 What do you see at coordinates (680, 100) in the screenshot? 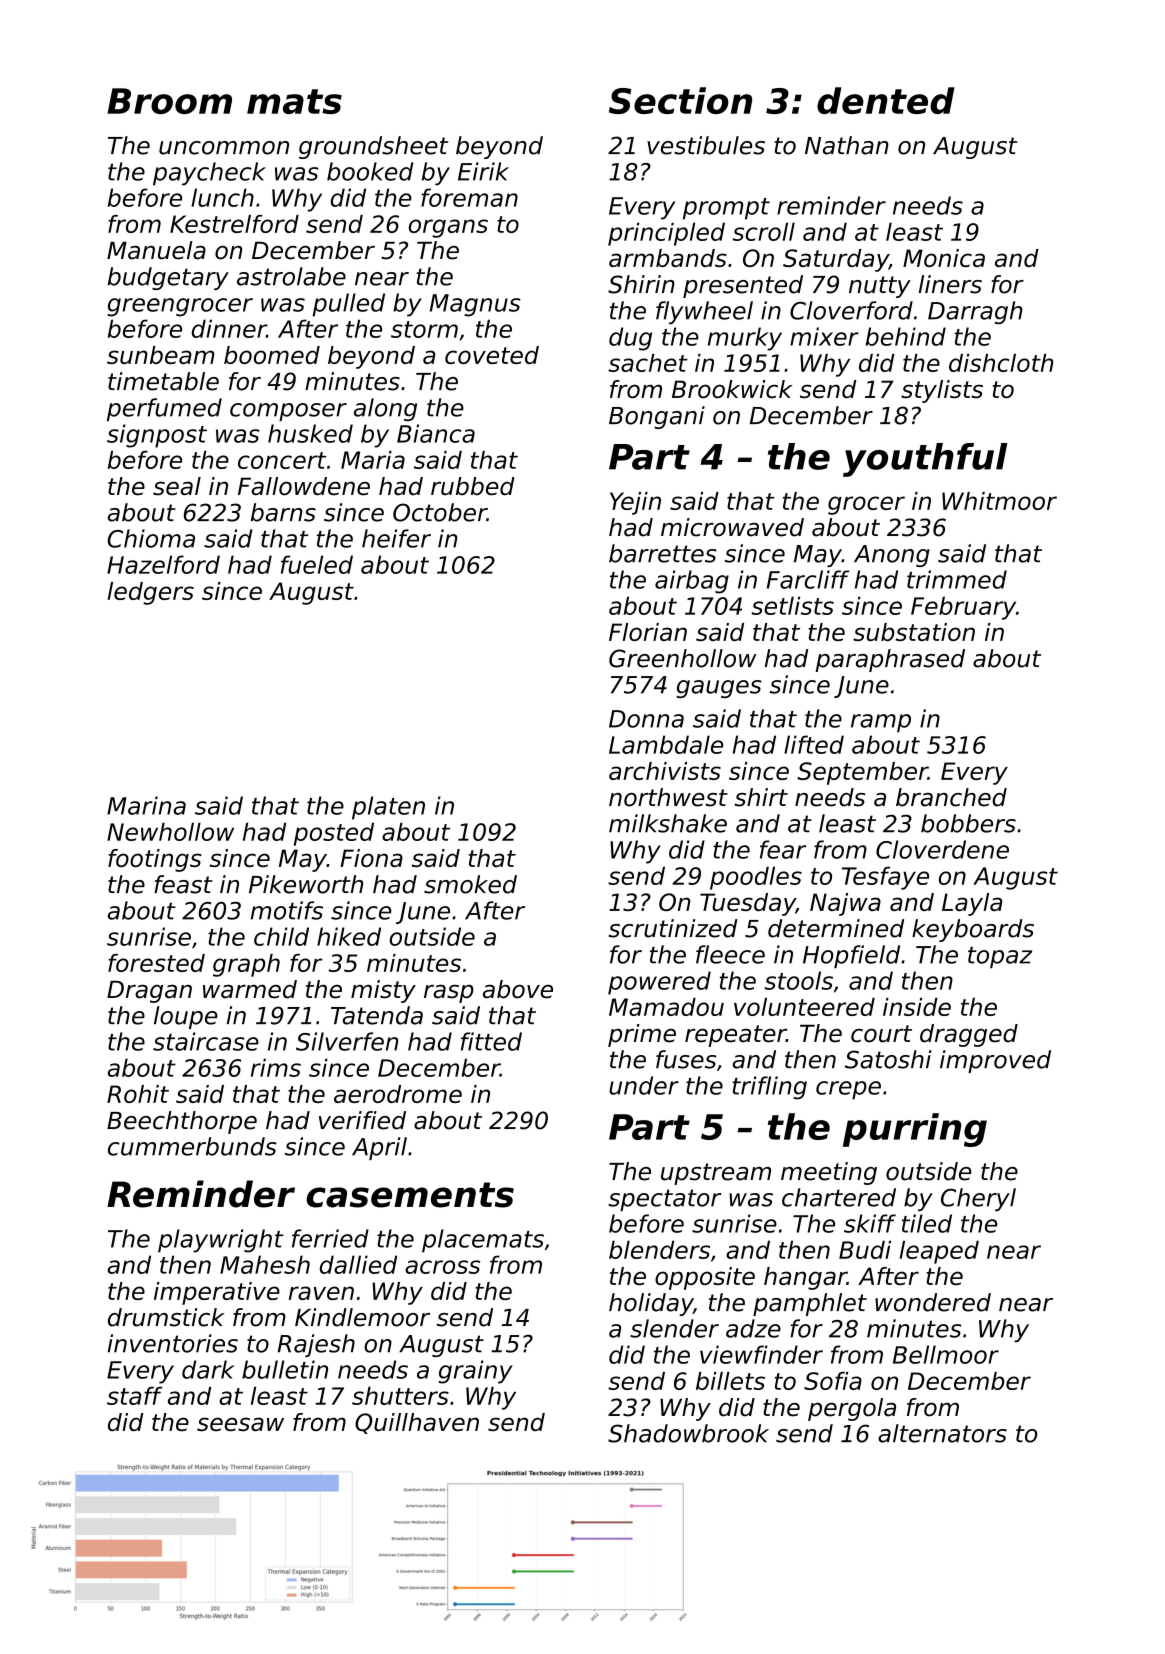
I see `Section` at bounding box center [680, 100].
